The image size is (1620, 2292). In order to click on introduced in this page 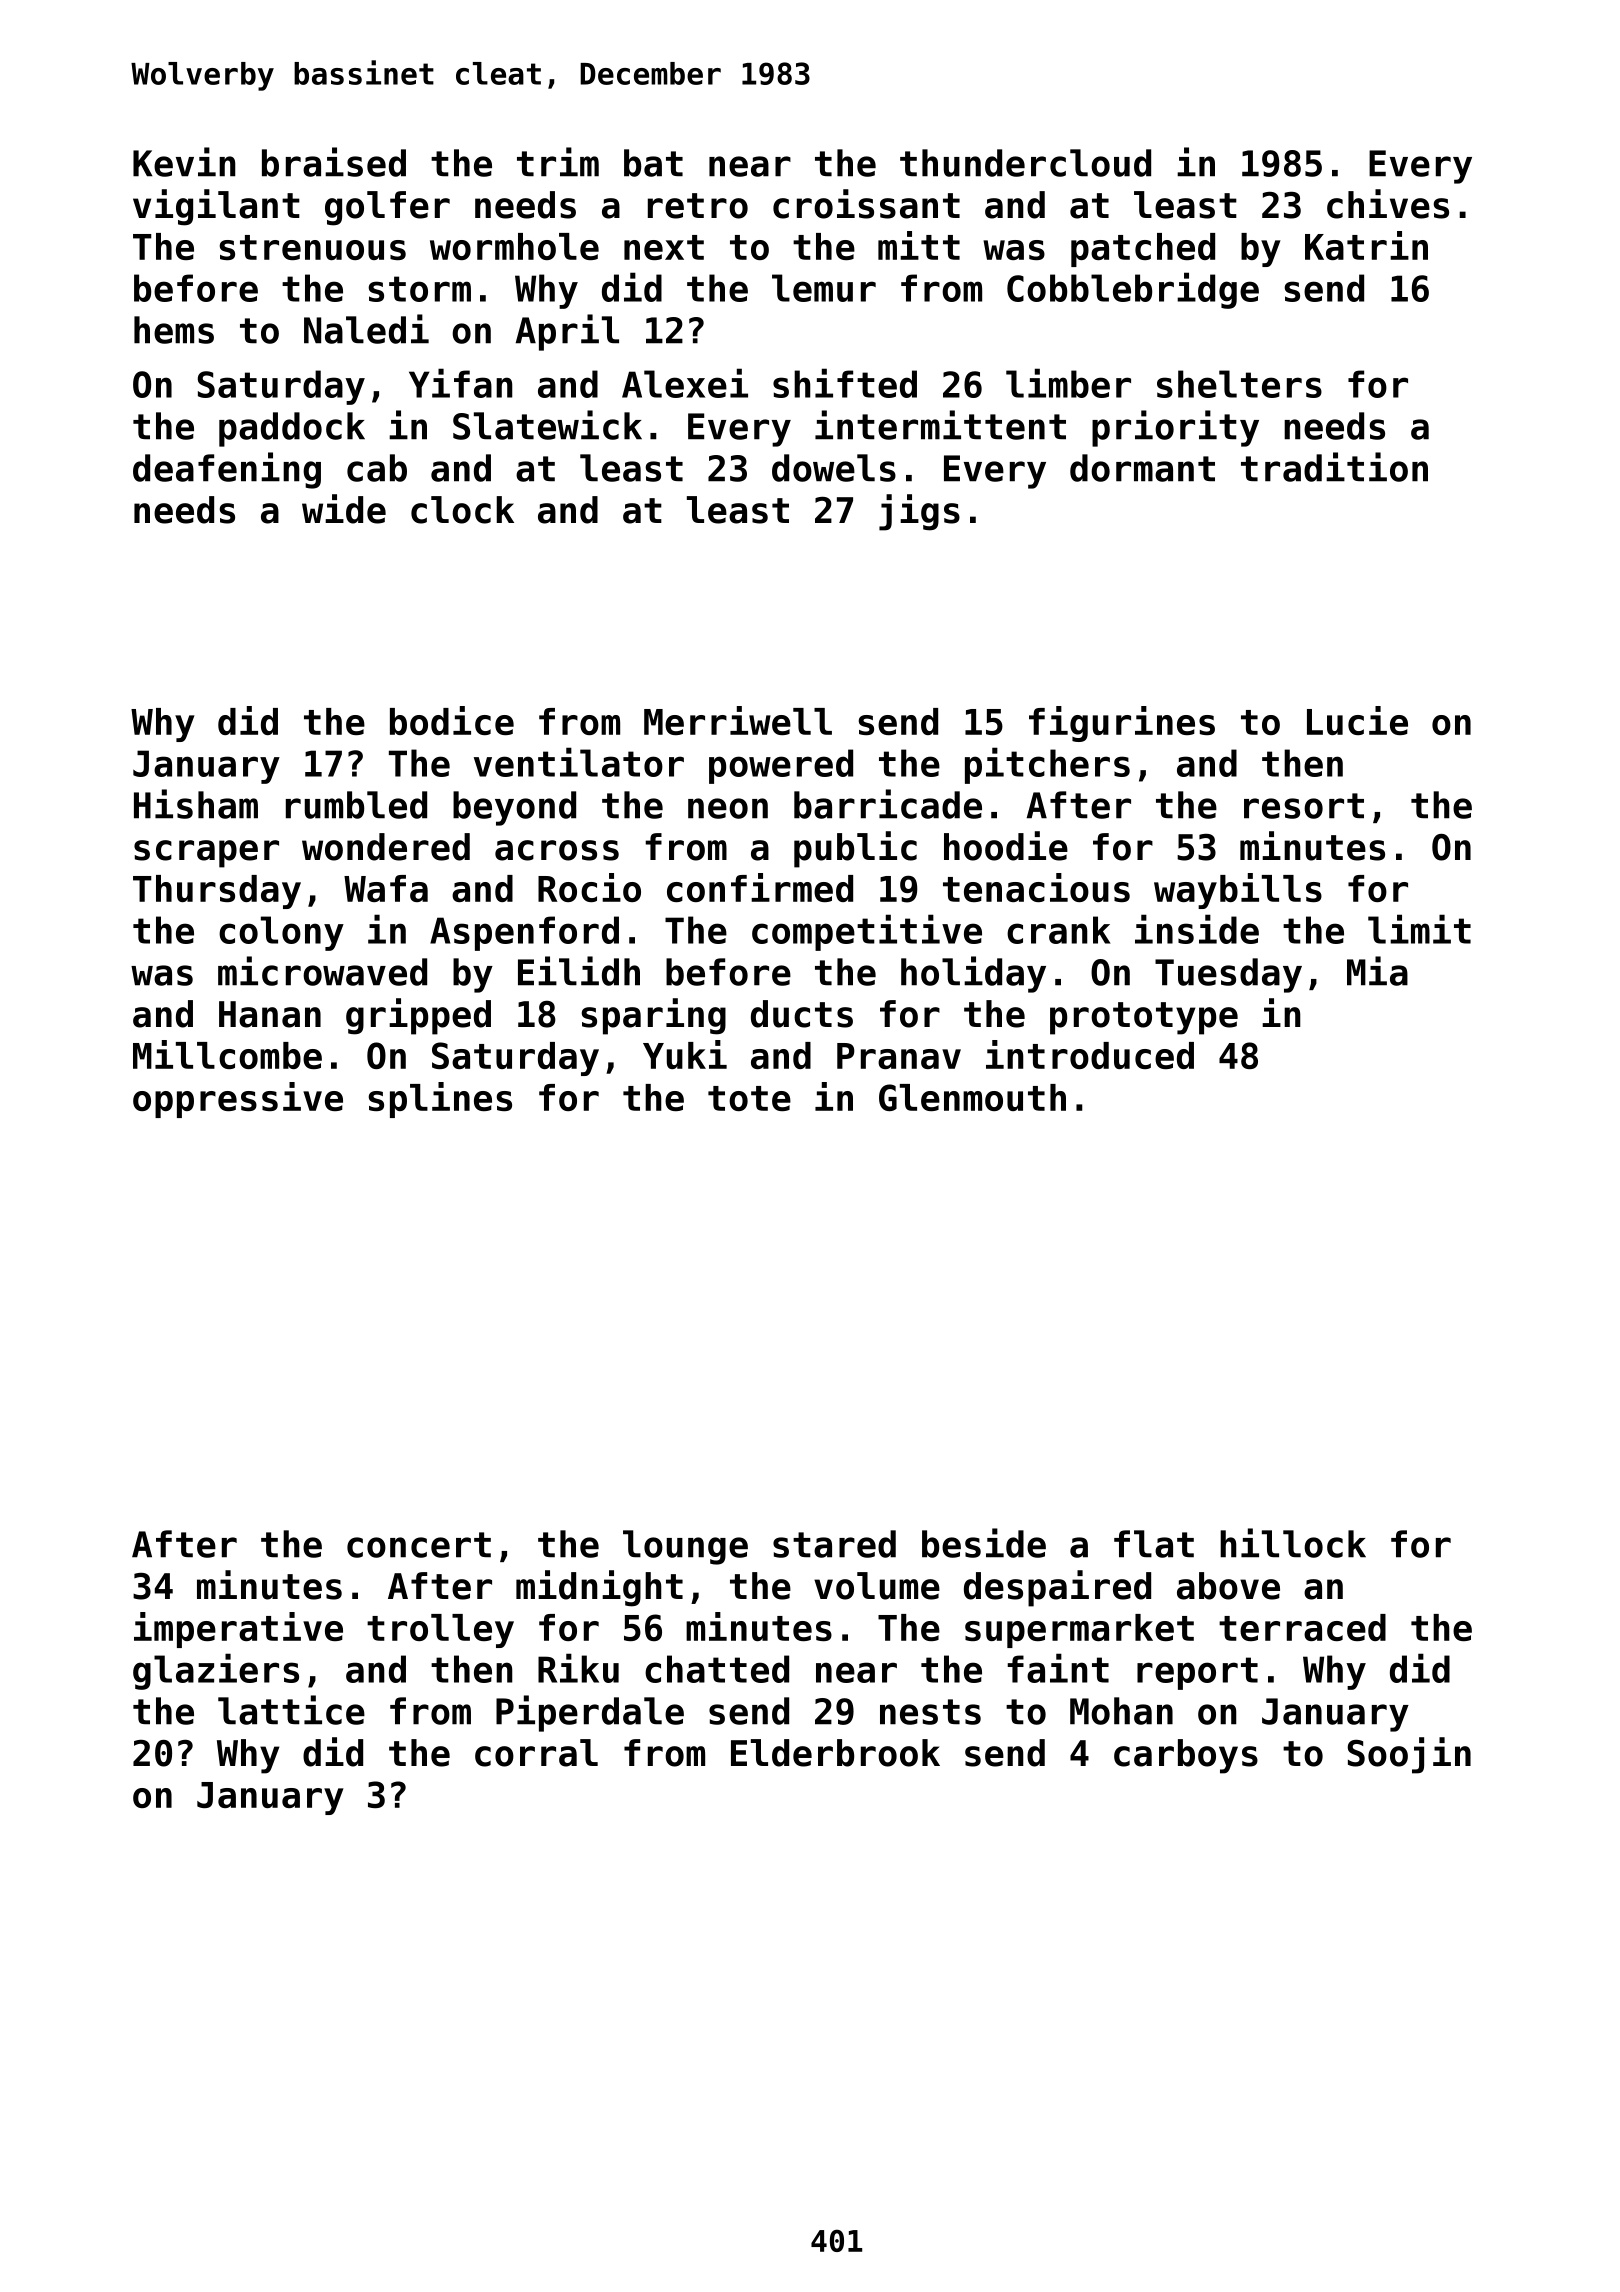, I will do `click(1090, 1054)`.
